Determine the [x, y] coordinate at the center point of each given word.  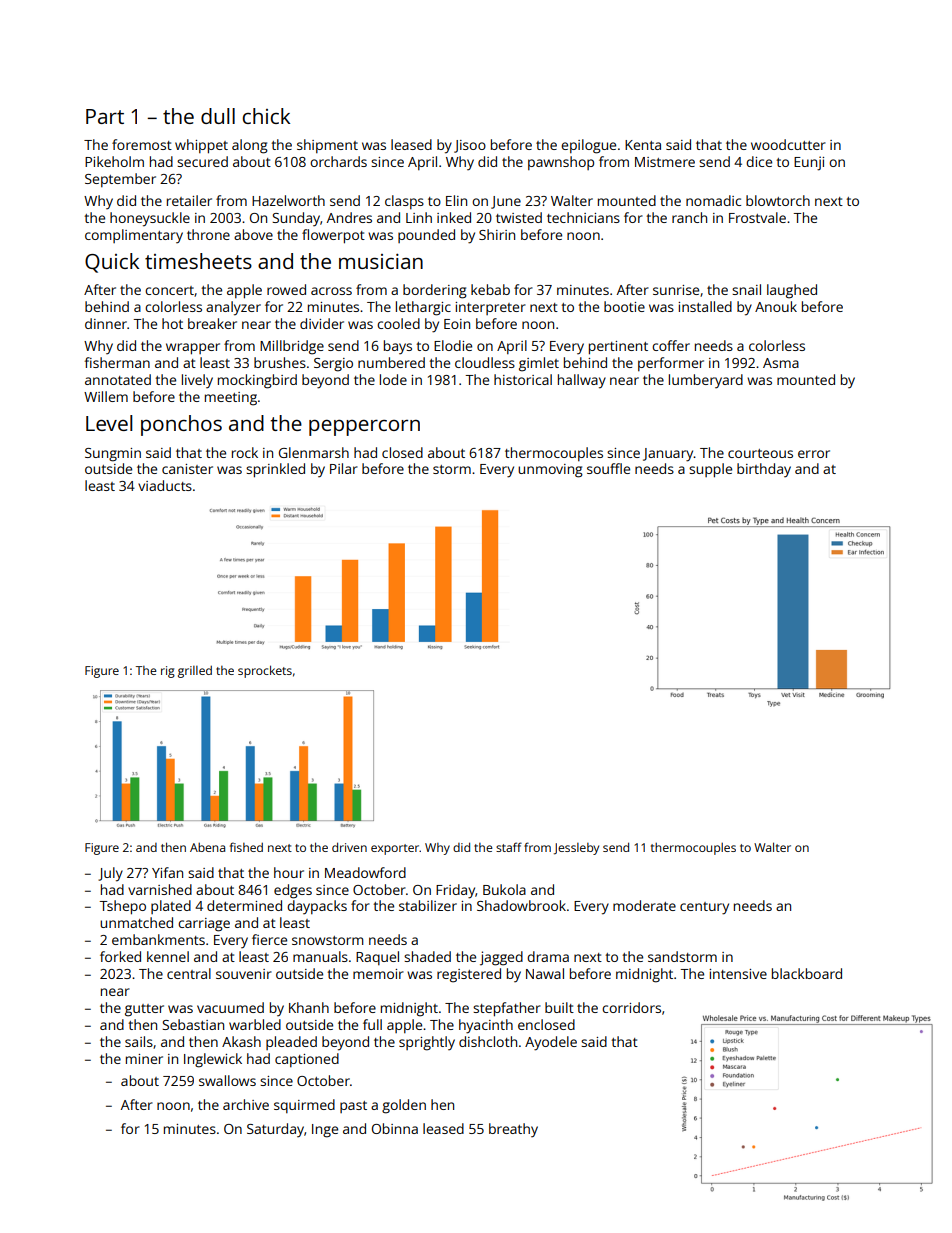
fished [246, 847]
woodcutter [788, 144]
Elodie [453, 345]
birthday [764, 470]
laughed [792, 291]
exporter [395, 849]
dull [218, 116]
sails [139, 1041]
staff [509, 847]
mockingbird [257, 381]
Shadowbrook [521, 905]
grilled [195, 672]
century [704, 908]
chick [266, 116]
